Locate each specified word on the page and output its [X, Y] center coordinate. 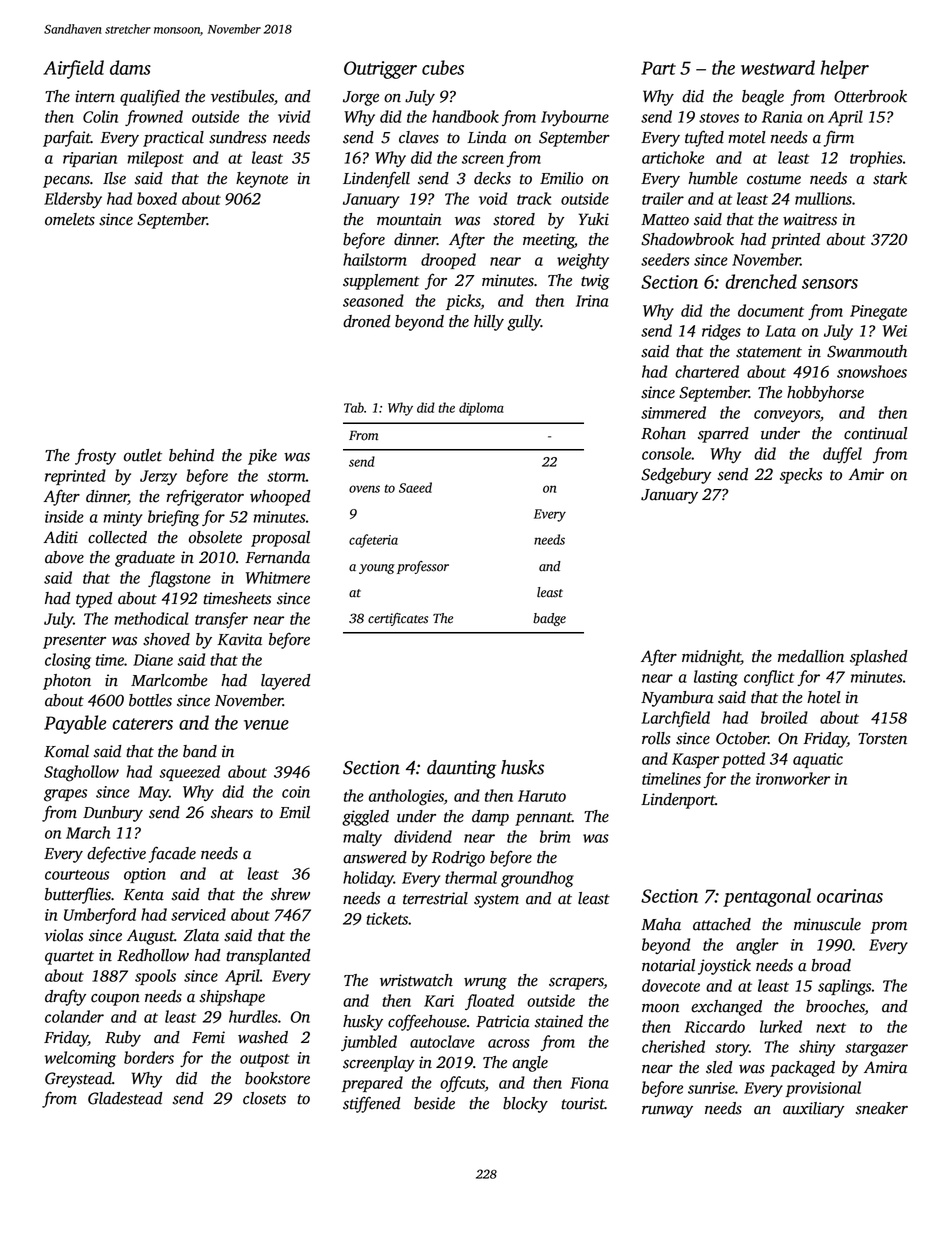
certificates [398, 619]
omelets [70, 219]
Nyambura [677, 699]
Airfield [73, 69]
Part [658, 68]
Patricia [503, 1021]
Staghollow [81, 773]
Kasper [695, 760]
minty [122, 518]
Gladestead [125, 1098]
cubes [443, 67]
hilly [489, 323]
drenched [761, 281]
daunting [462, 769]
